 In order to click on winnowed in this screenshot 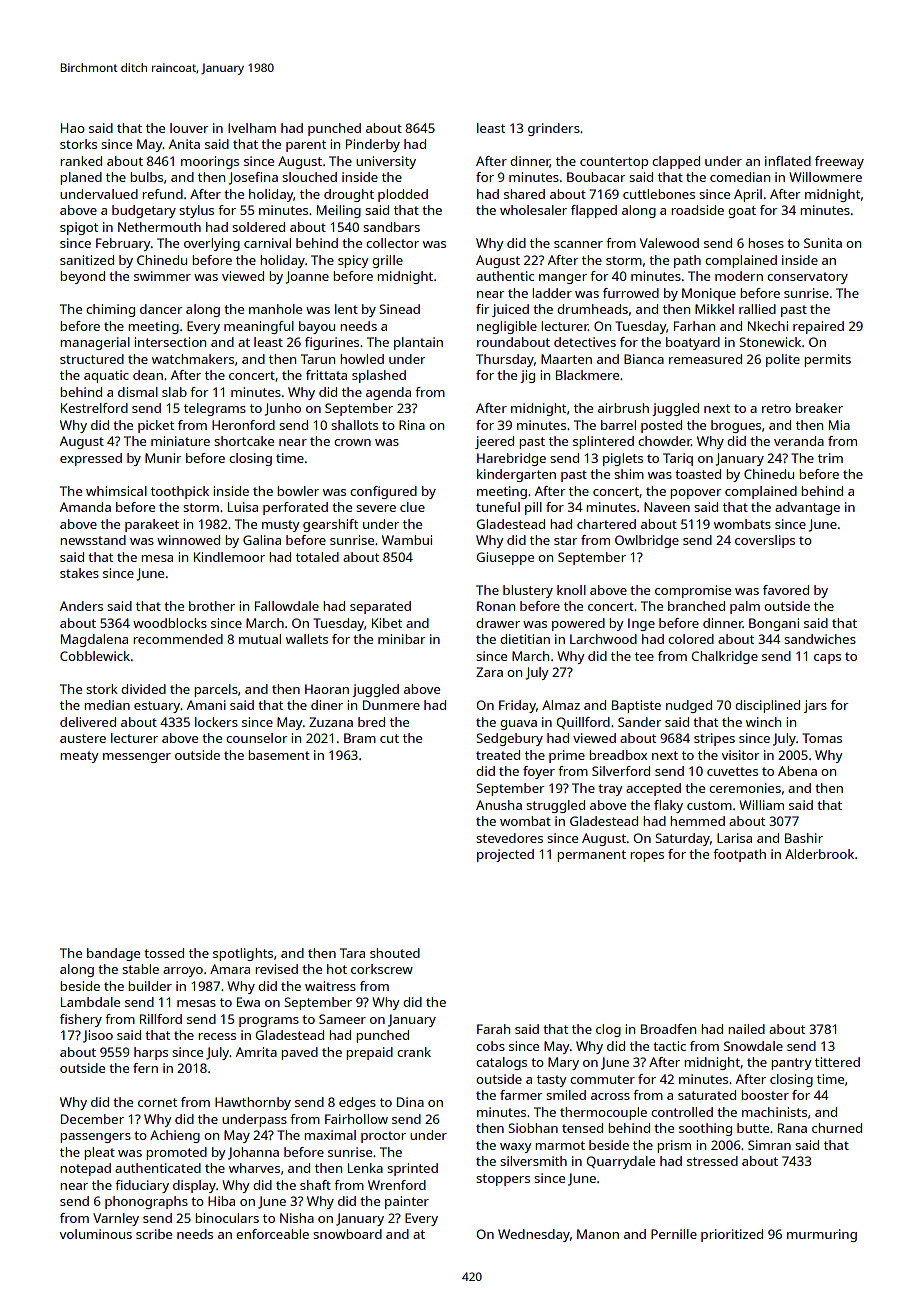, I will do `click(188, 540)`.
